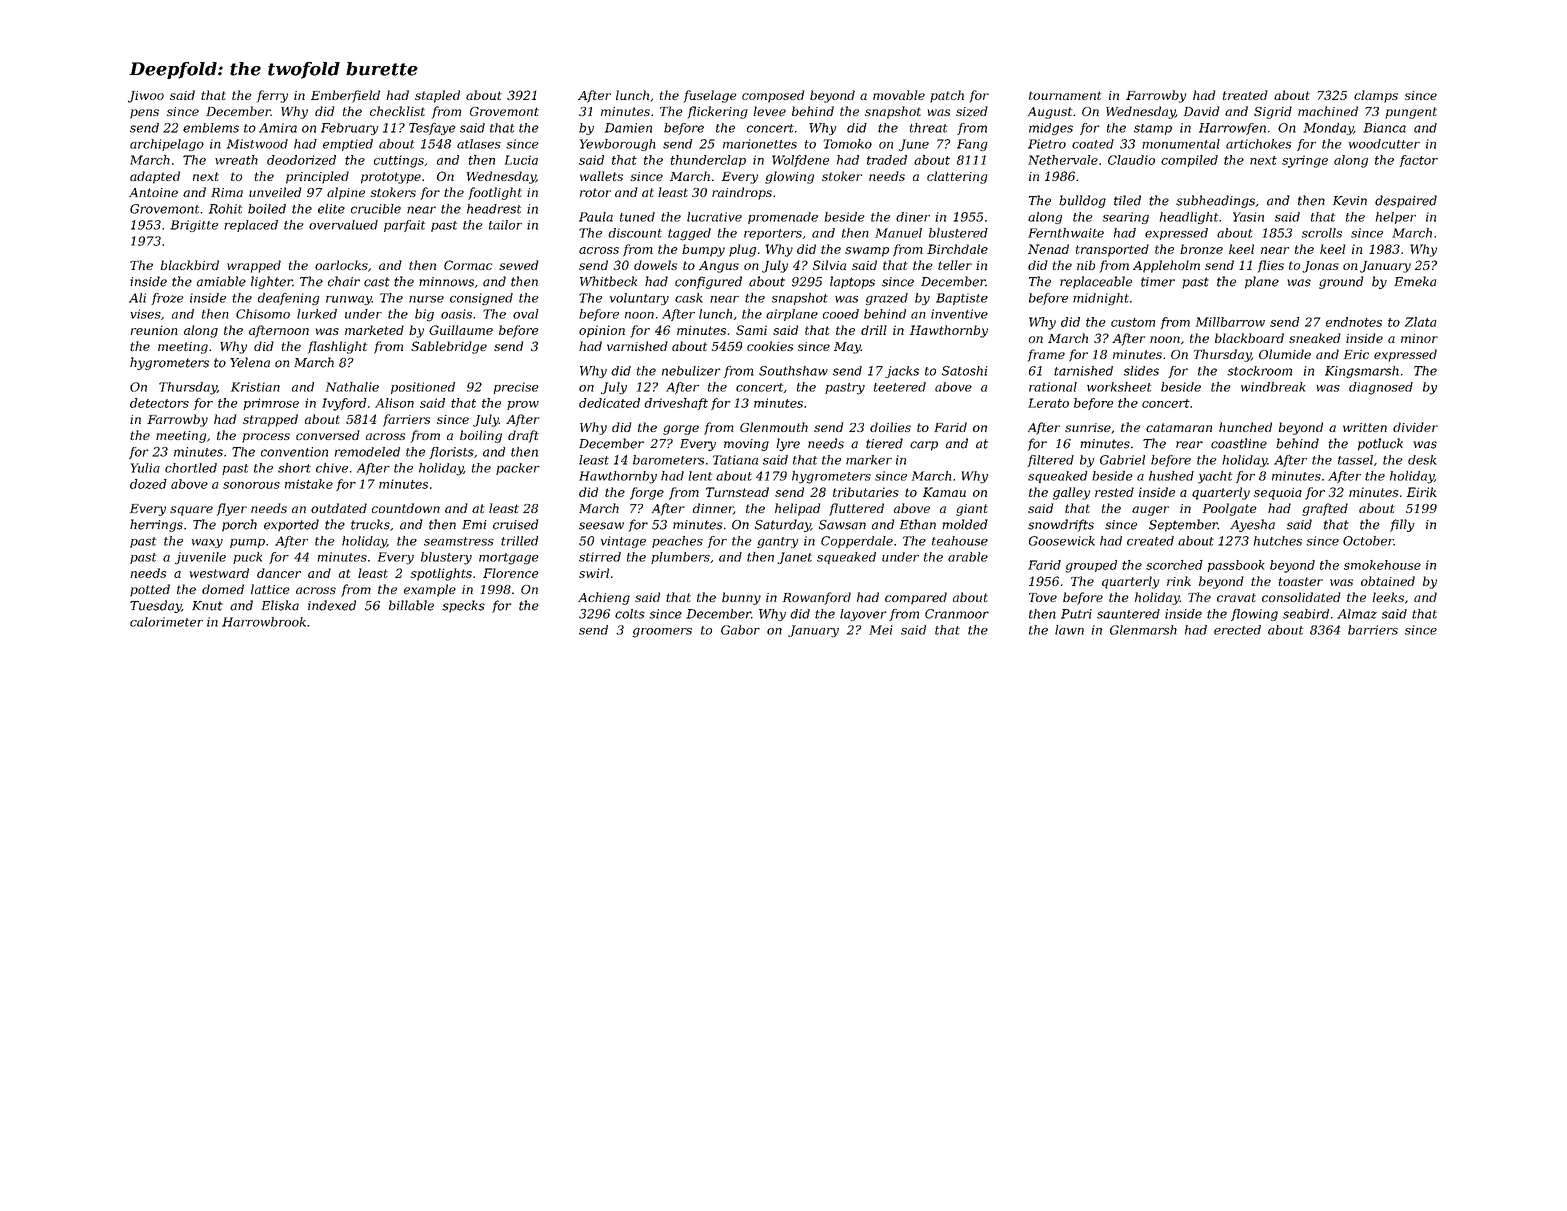 This screenshot has height=1211, width=1567. What do you see at coordinates (680, 558) in the screenshot?
I see `plumbers` at bounding box center [680, 558].
